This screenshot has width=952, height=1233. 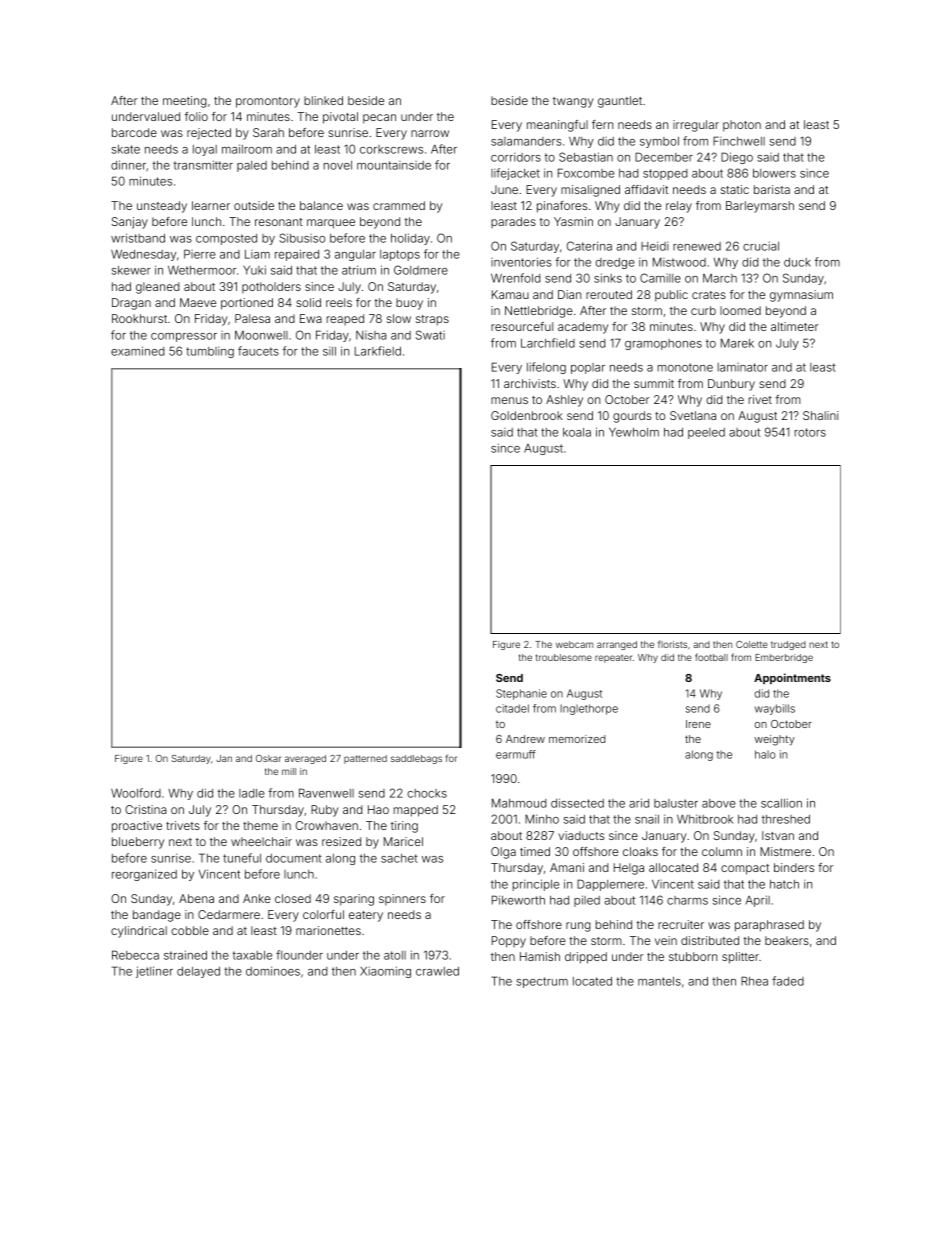 What do you see at coordinates (154, 972) in the screenshot?
I see `jetliner` at bounding box center [154, 972].
